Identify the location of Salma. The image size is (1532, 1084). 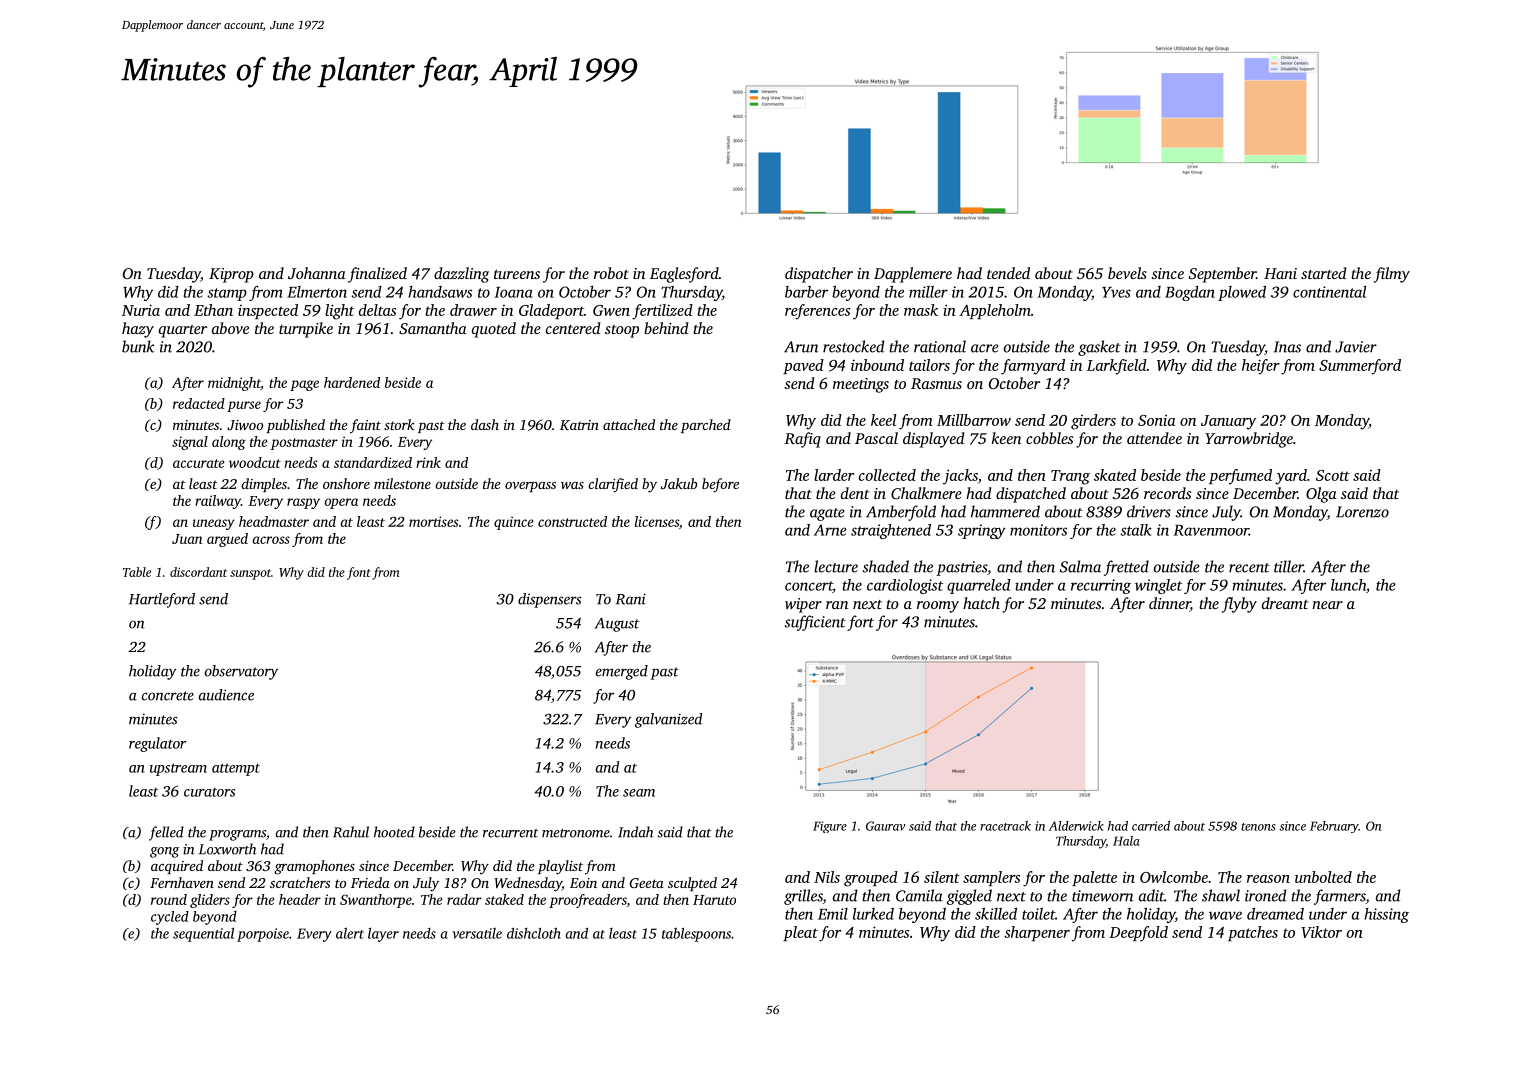
(1080, 566).
